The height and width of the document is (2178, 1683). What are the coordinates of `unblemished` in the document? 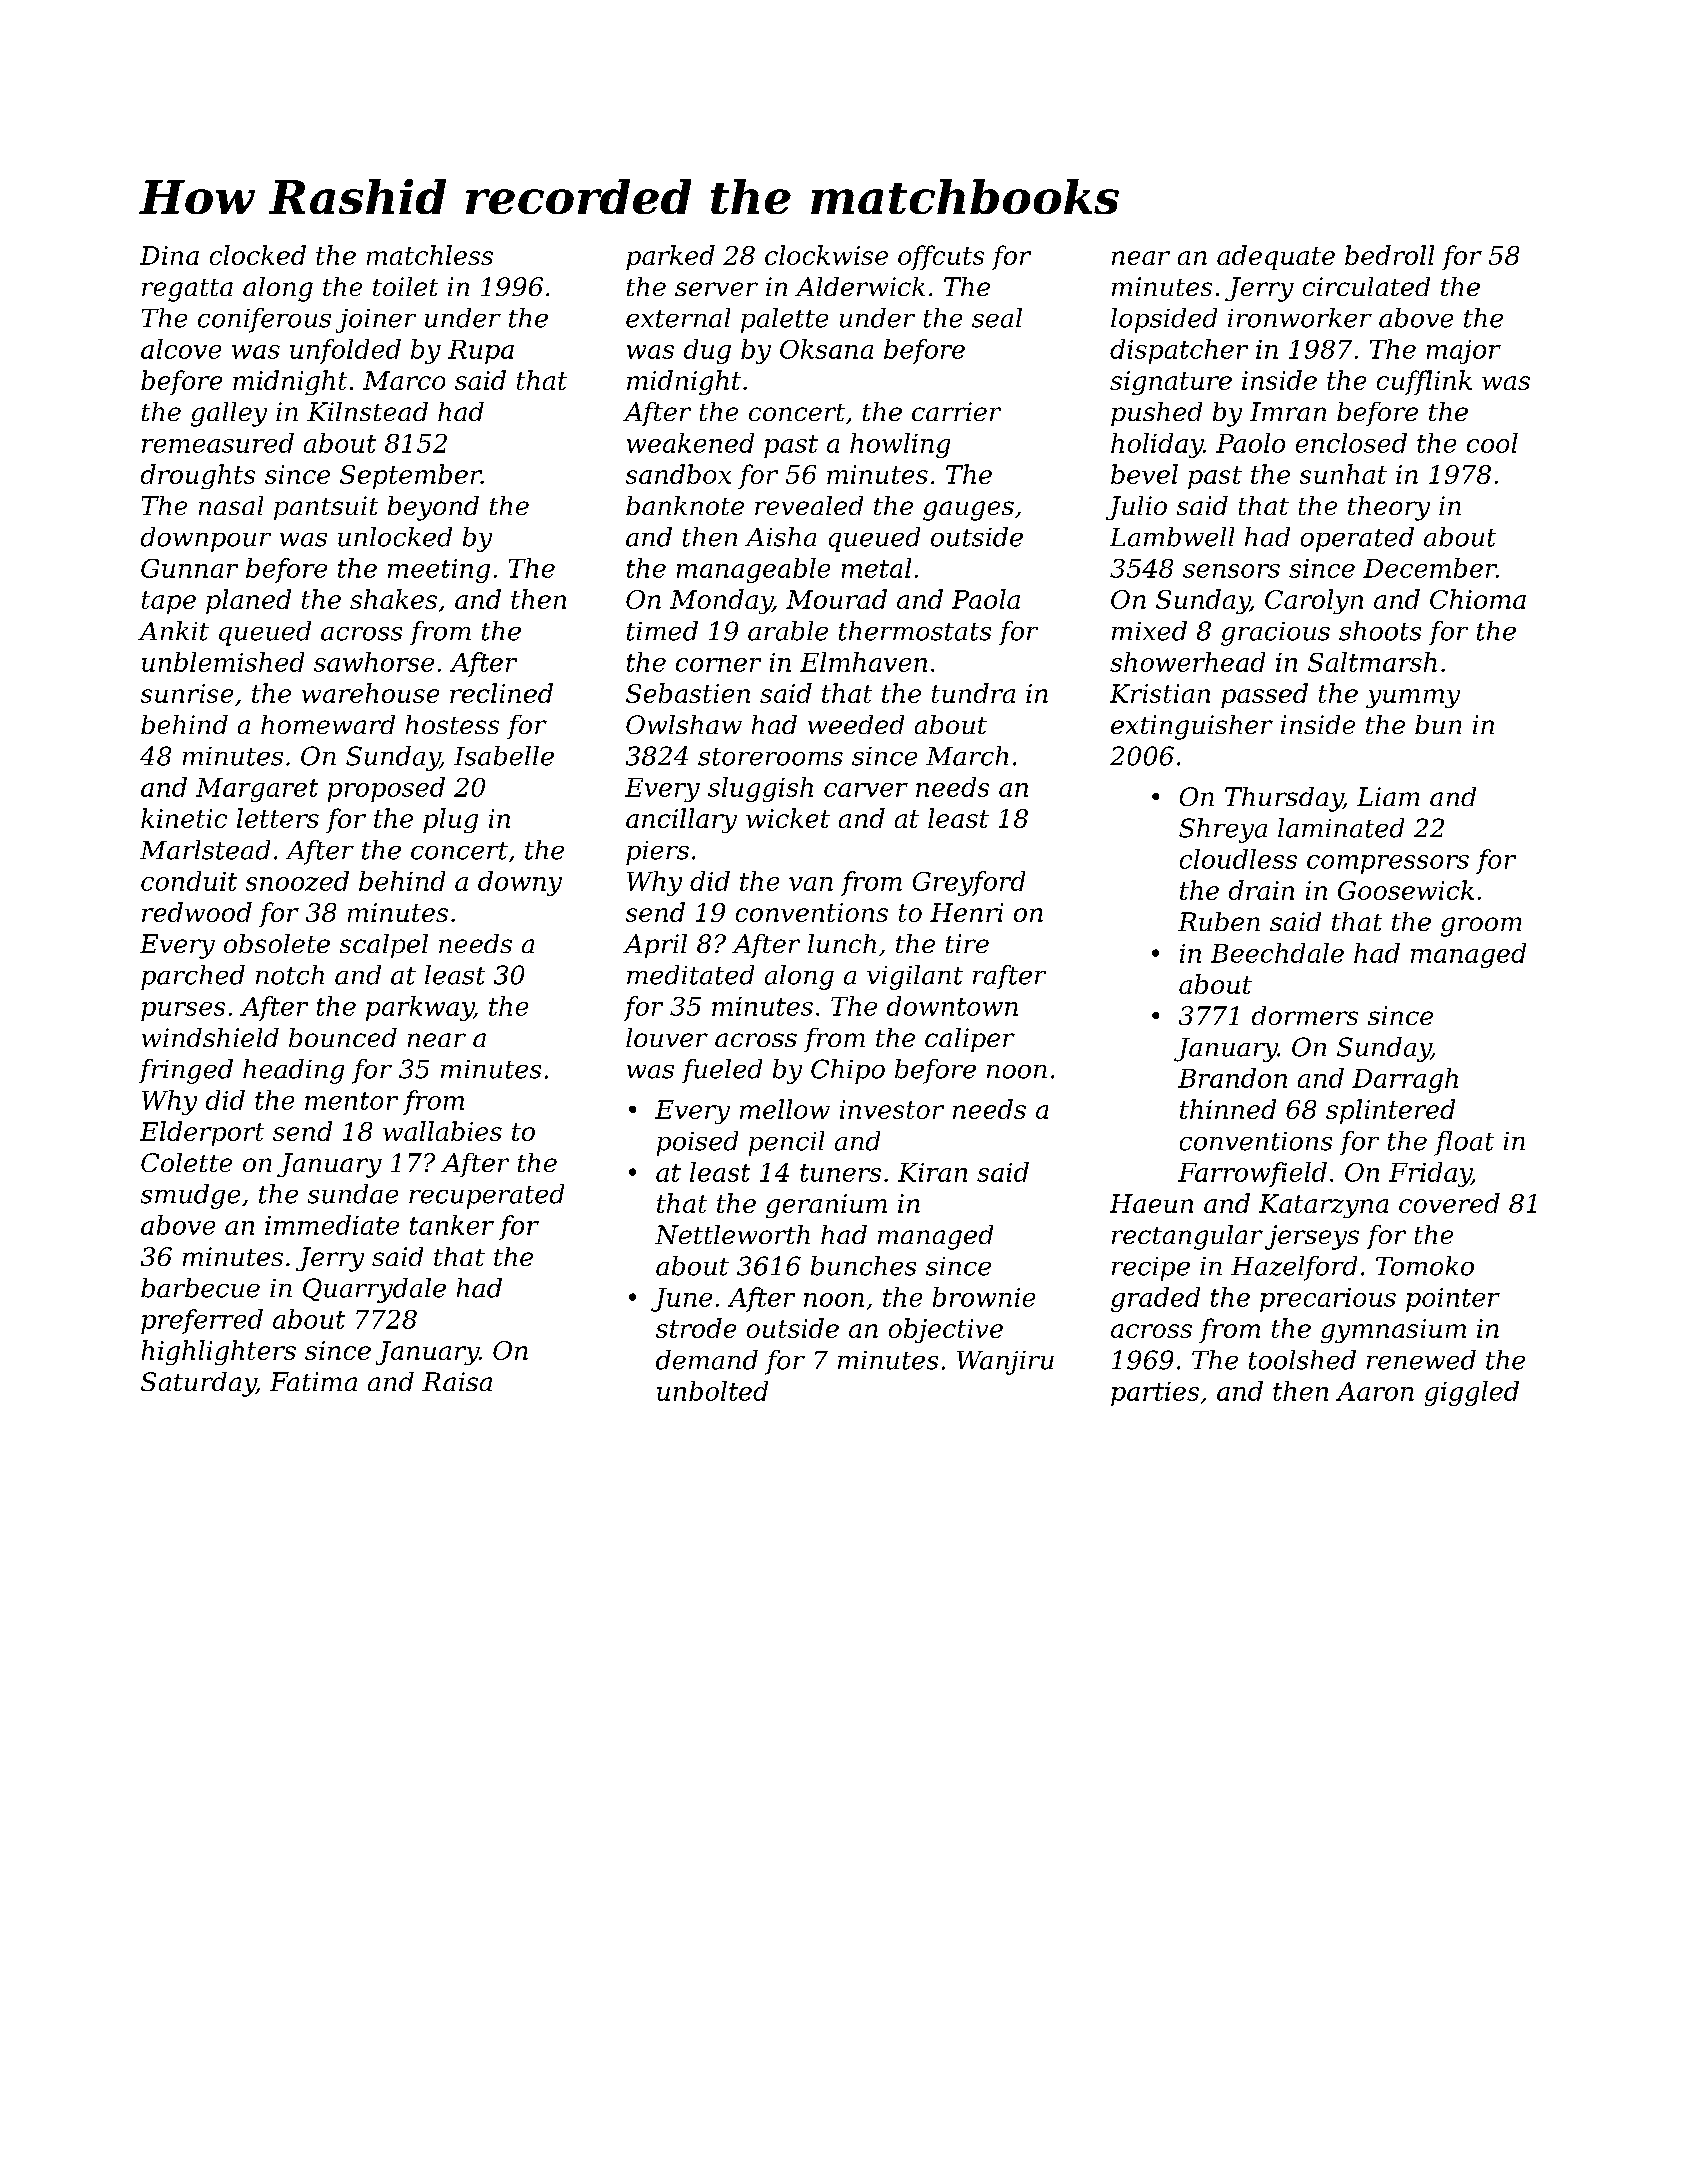 It's located at (223, 662).
